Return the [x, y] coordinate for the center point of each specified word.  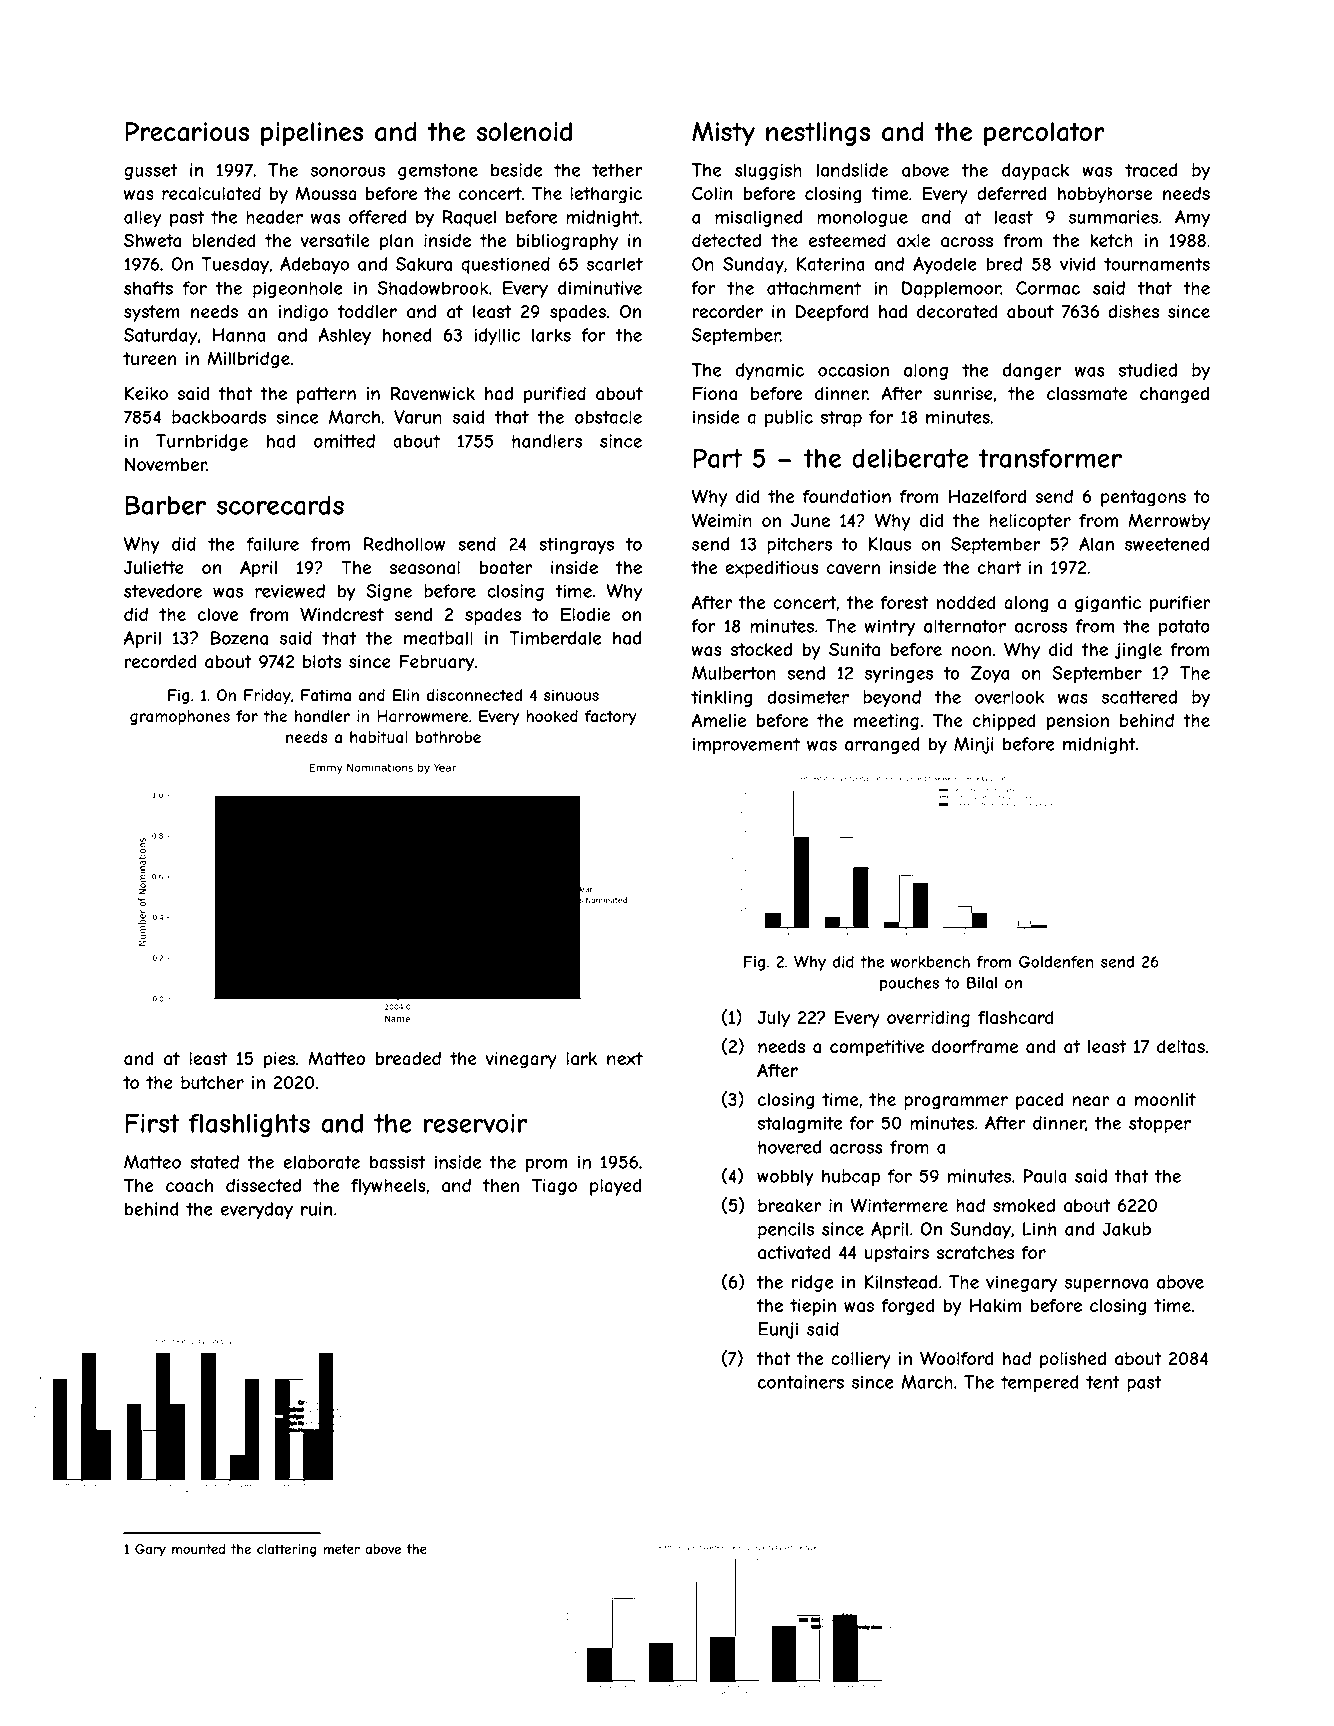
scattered [1139, 697]
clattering [286, 1550]
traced [1151, 170]
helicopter [1030, 522]
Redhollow [404, 544]
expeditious [771, 569]
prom [546, 1165]
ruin [316, 1209]
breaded [408, 1059]
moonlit [1165, 1099]
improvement [746, 745]
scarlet [615, 264]
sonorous [348, 172]
